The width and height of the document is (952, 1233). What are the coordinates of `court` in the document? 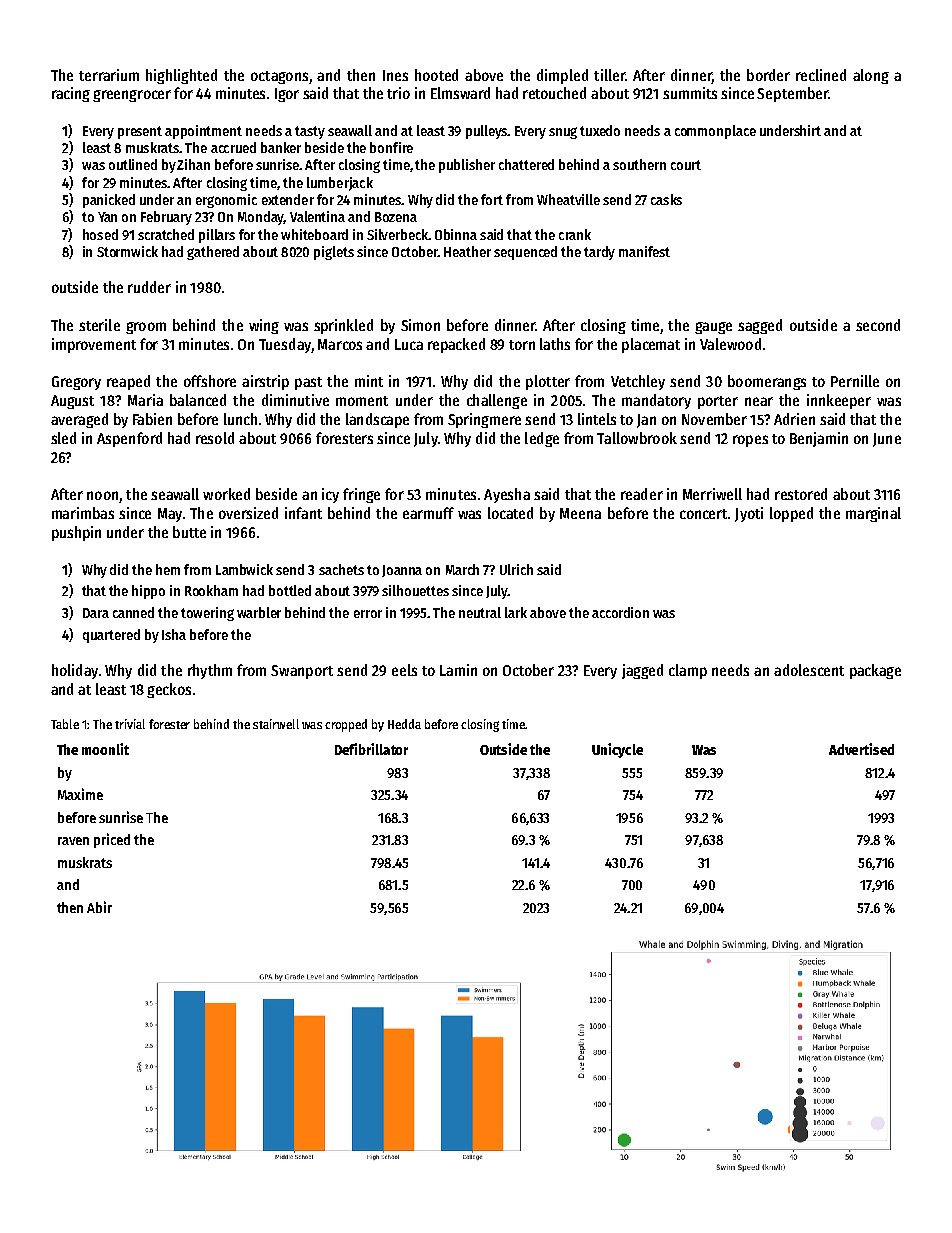 It's located at (686, 165).
